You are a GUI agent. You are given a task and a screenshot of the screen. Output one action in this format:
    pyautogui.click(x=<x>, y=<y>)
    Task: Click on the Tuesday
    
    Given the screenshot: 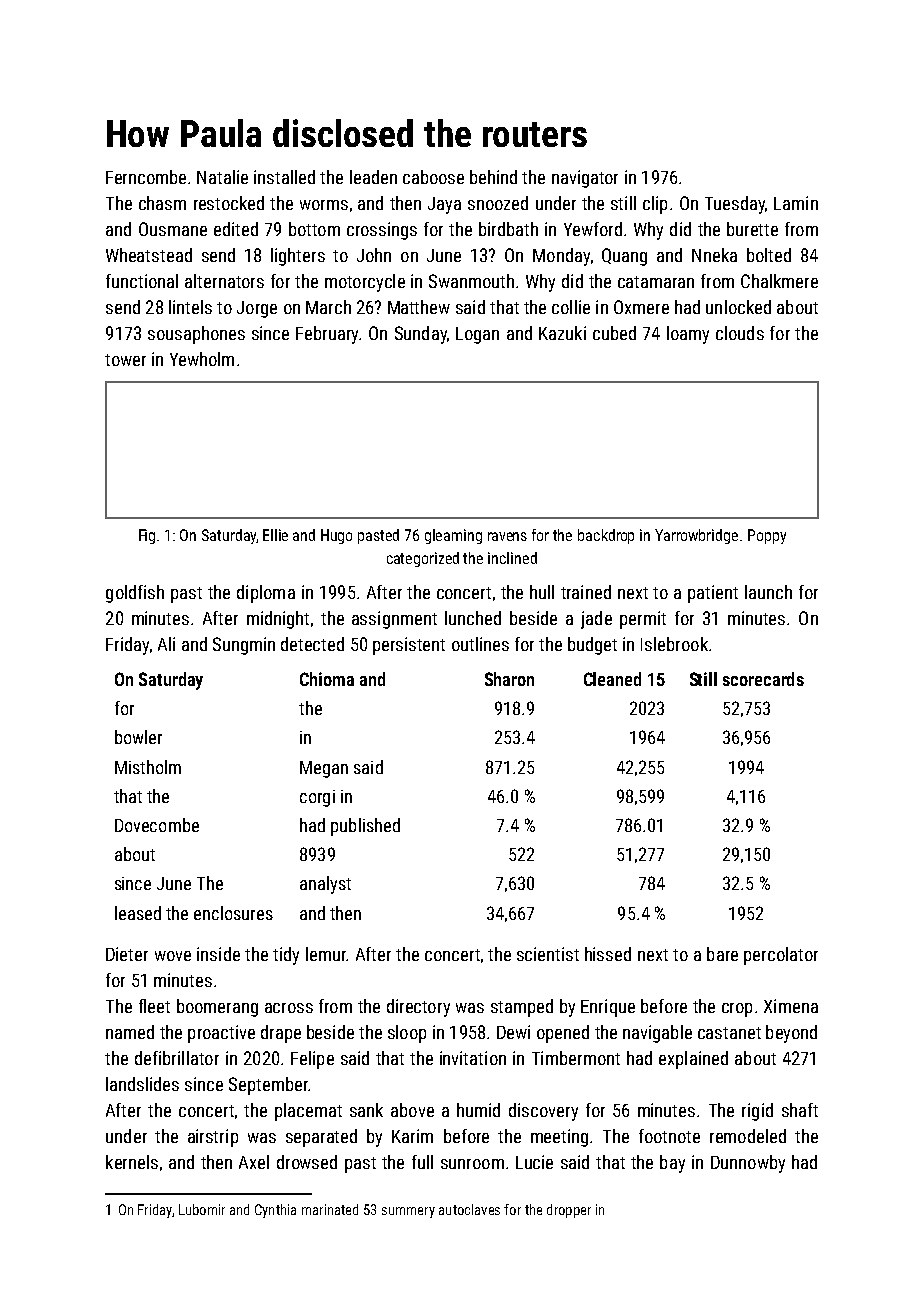 What is the action you would take?
    pyautogui.click(x=735, y=205)
